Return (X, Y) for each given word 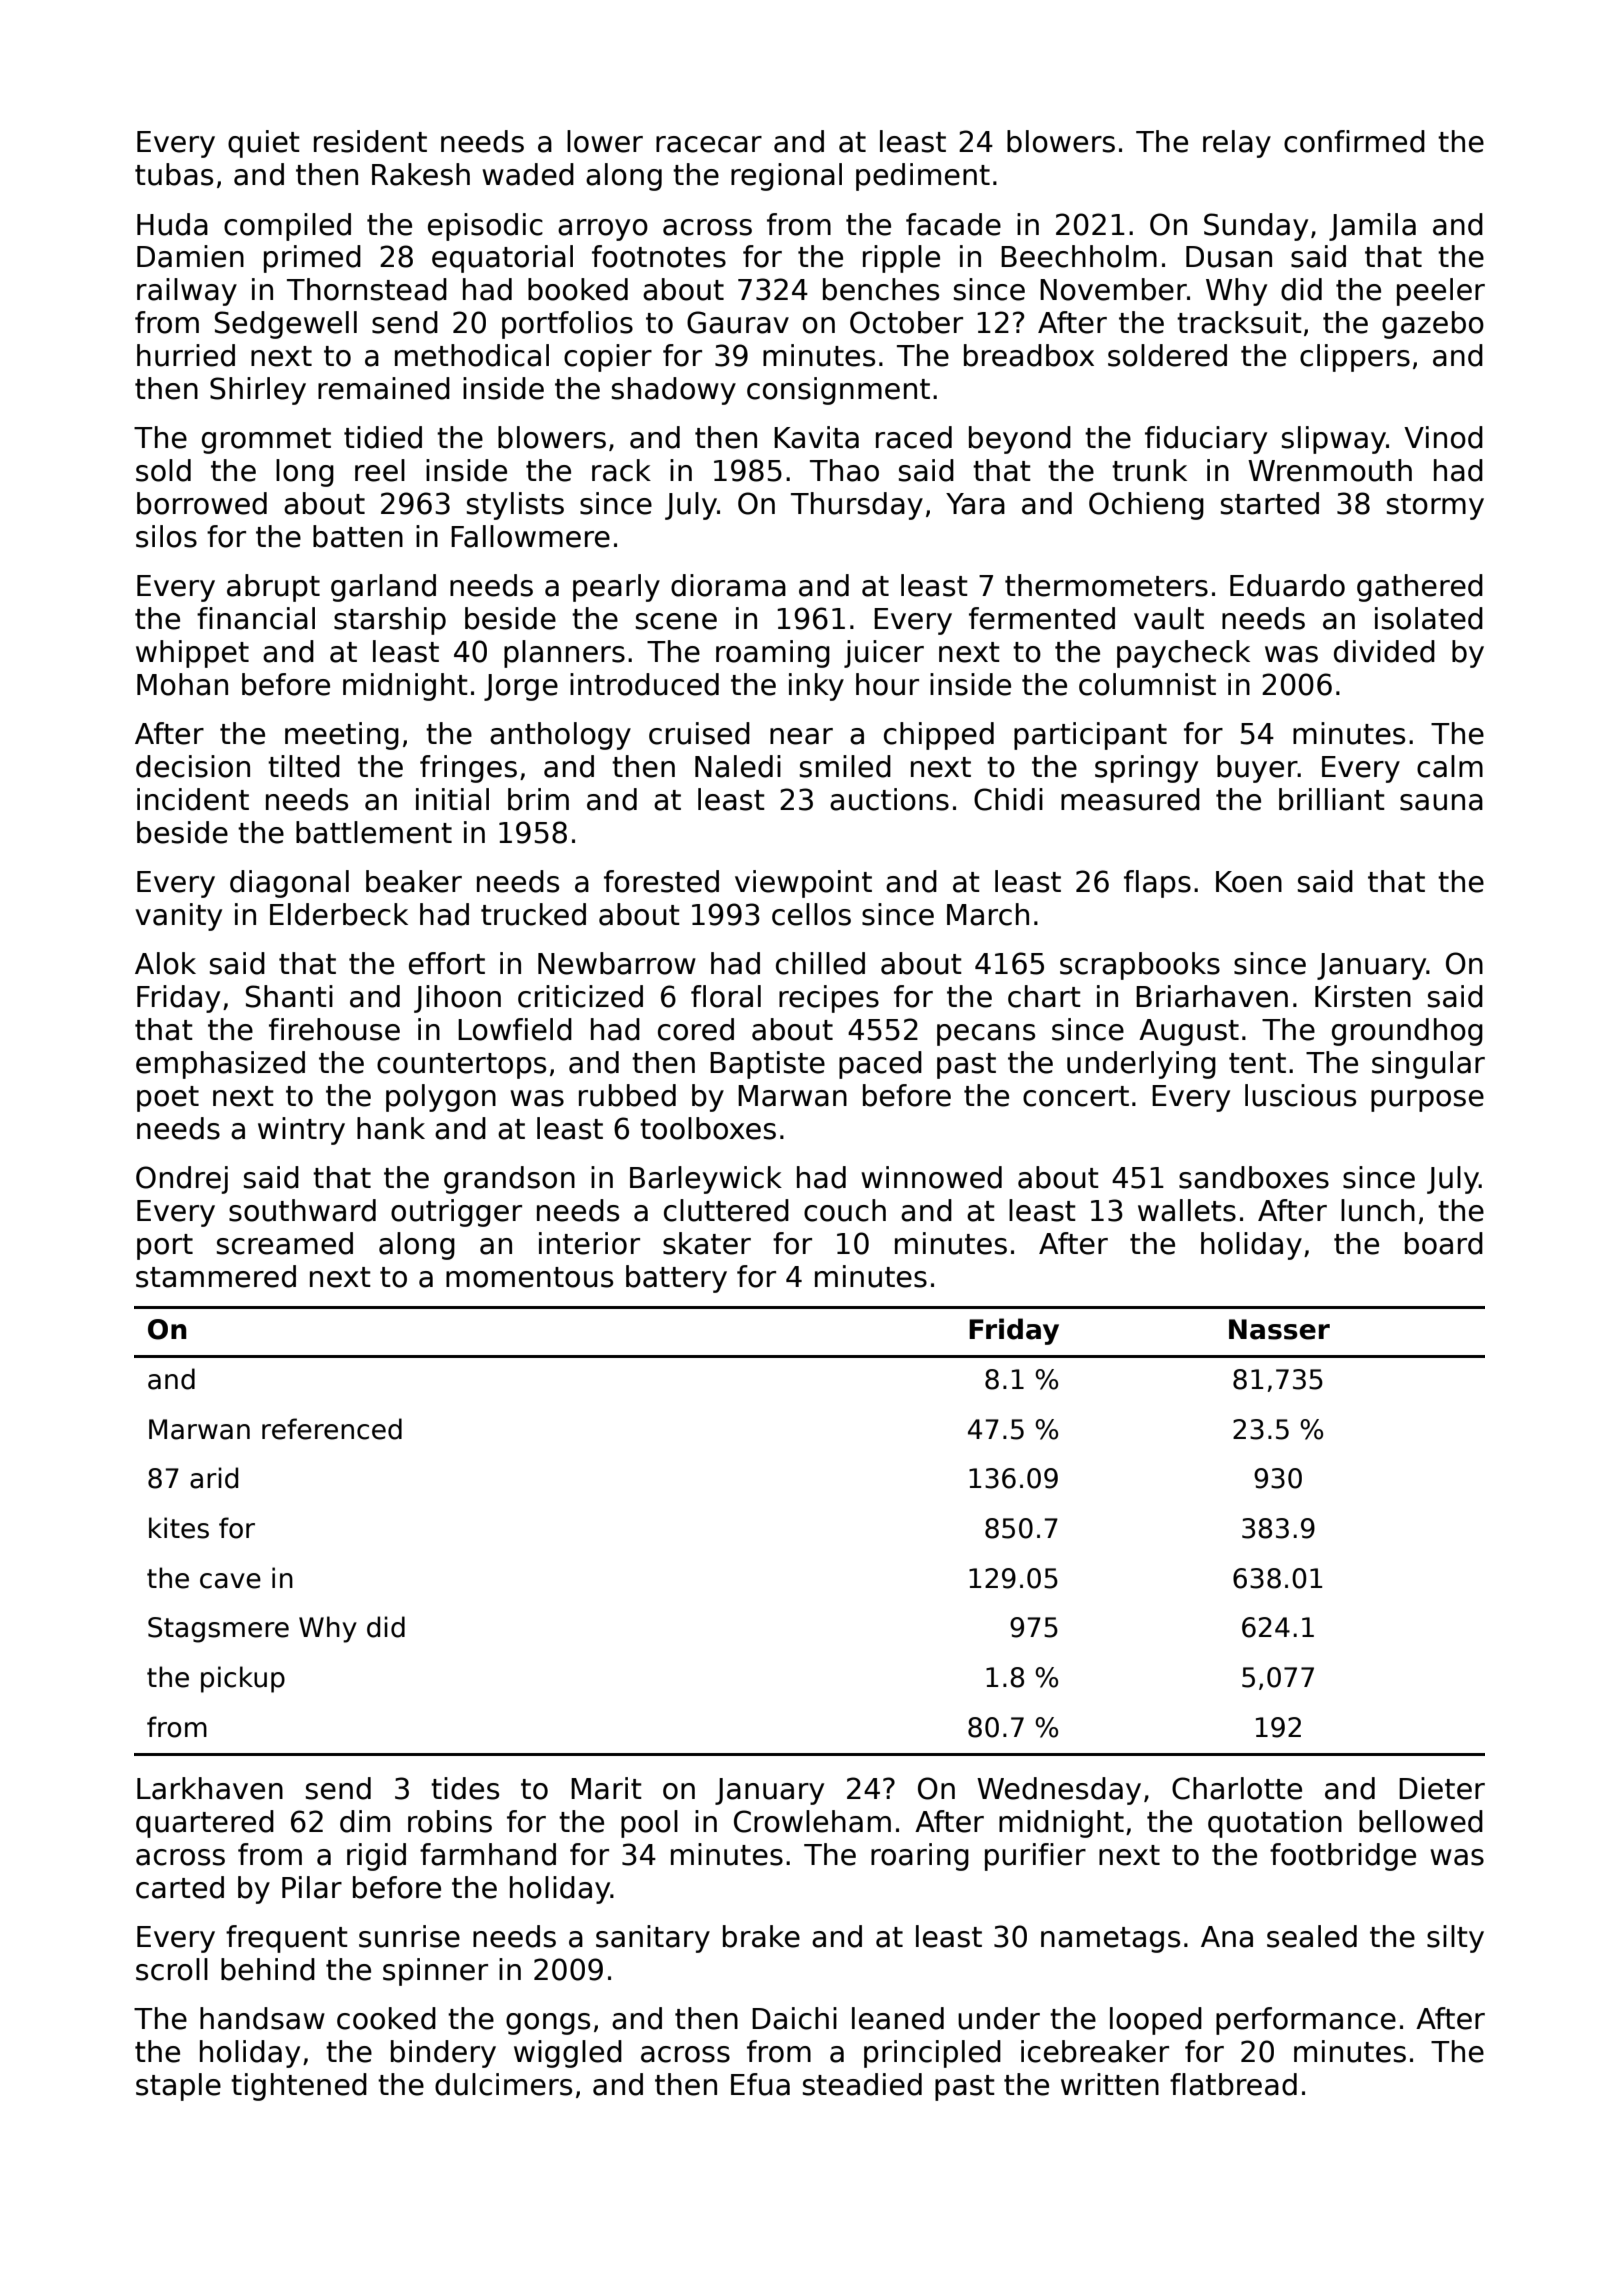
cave (230, 1581)
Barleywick (706, 1180)
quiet (264, 144)
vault (1169, 618)
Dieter (1442, 1788)
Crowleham (812, 1821)
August (1189, 1032)
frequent (287, 1939)
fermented (1042, 618)
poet (168, 1099)
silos (166, 536)
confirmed (1354, 141)
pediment (923, 177)
